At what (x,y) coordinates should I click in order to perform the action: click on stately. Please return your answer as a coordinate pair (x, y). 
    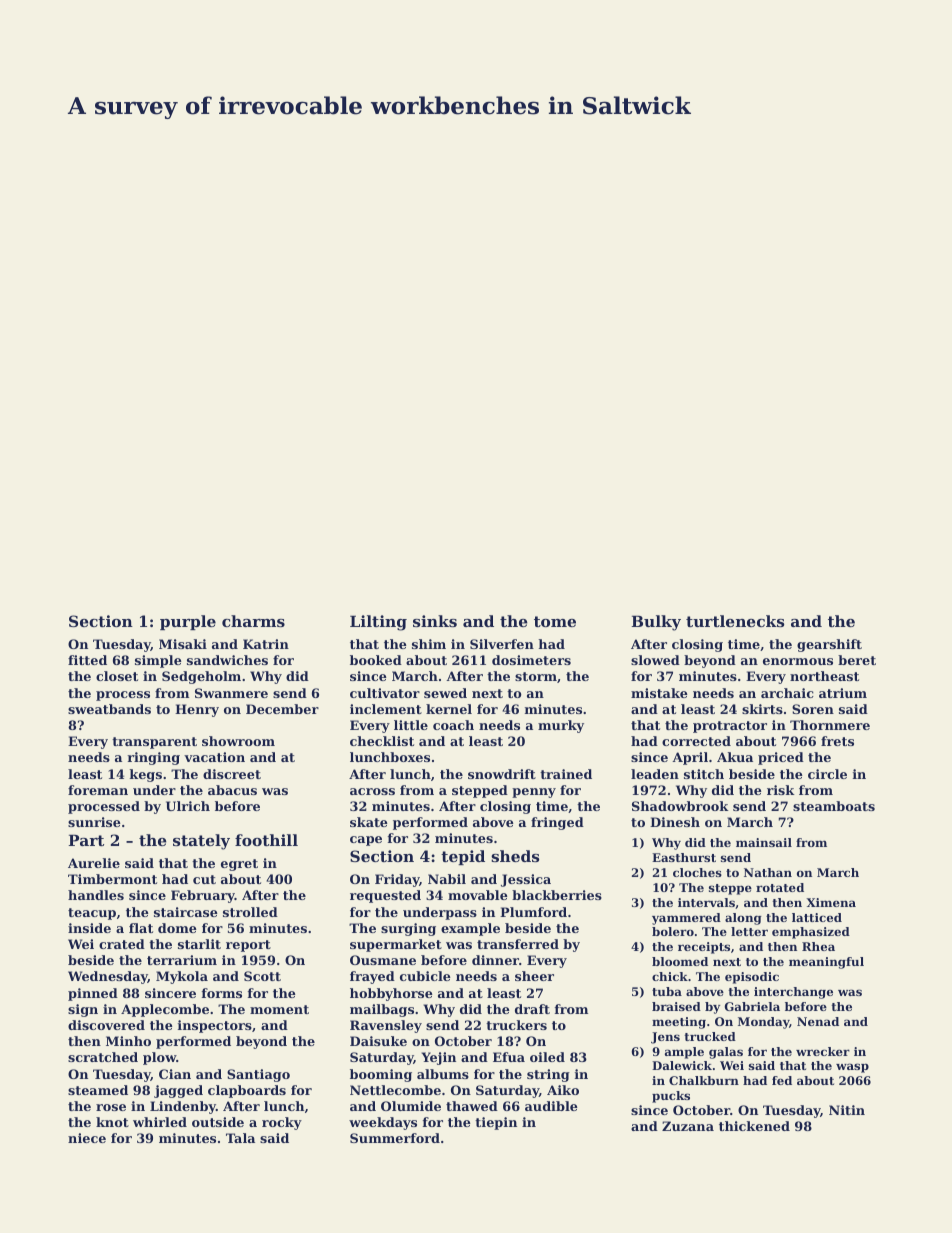
    Looking at the image, I should click on (201, 842).
